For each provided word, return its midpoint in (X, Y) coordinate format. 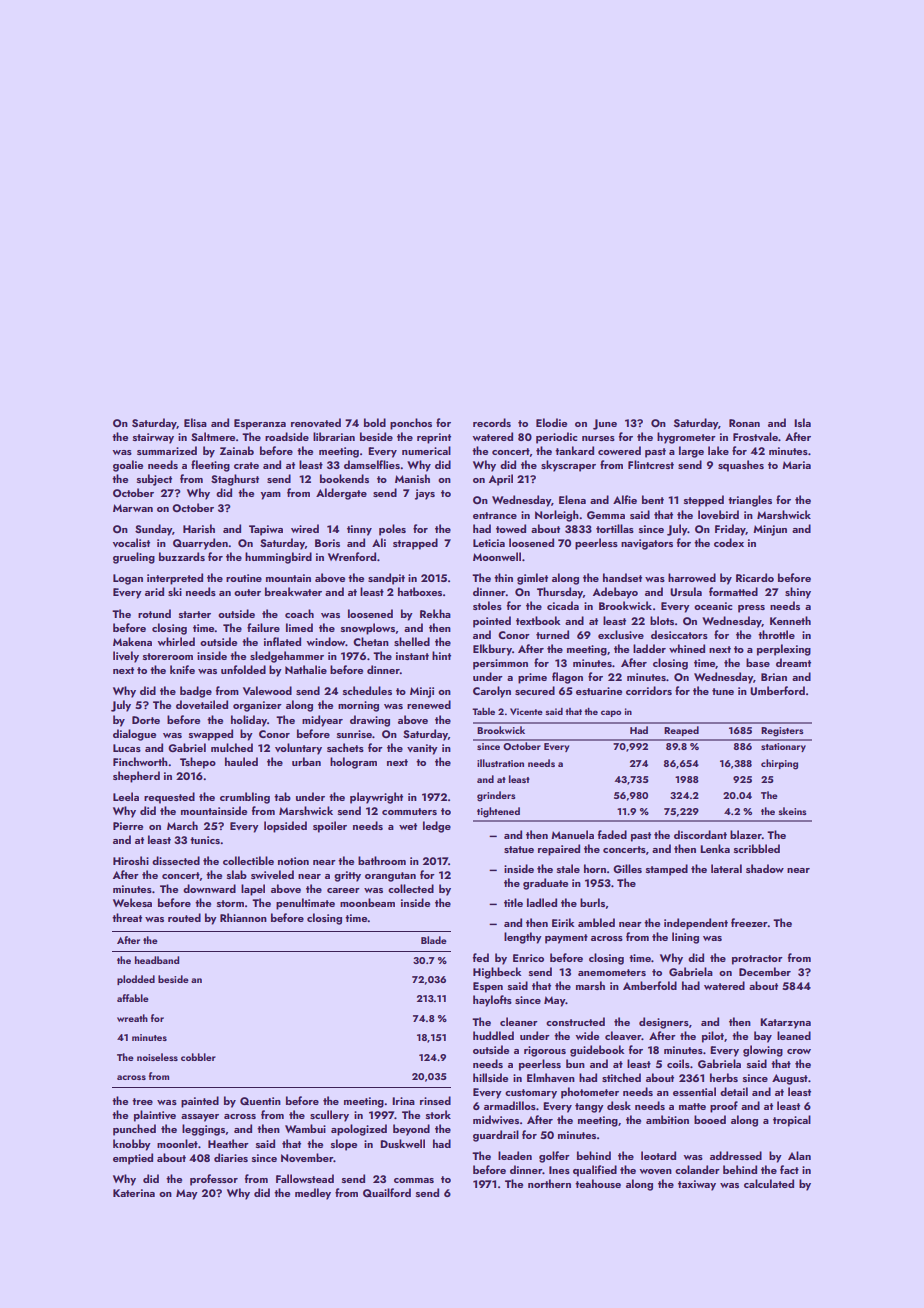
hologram (353, 763)
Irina (403, 1101)
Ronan (744, 423)
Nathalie (306, 669)
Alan (799, 1155)
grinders (496, 796)
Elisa (195, 422)
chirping (779, 764)
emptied (133, 1159)
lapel (253, 890)
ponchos (411, 424)
